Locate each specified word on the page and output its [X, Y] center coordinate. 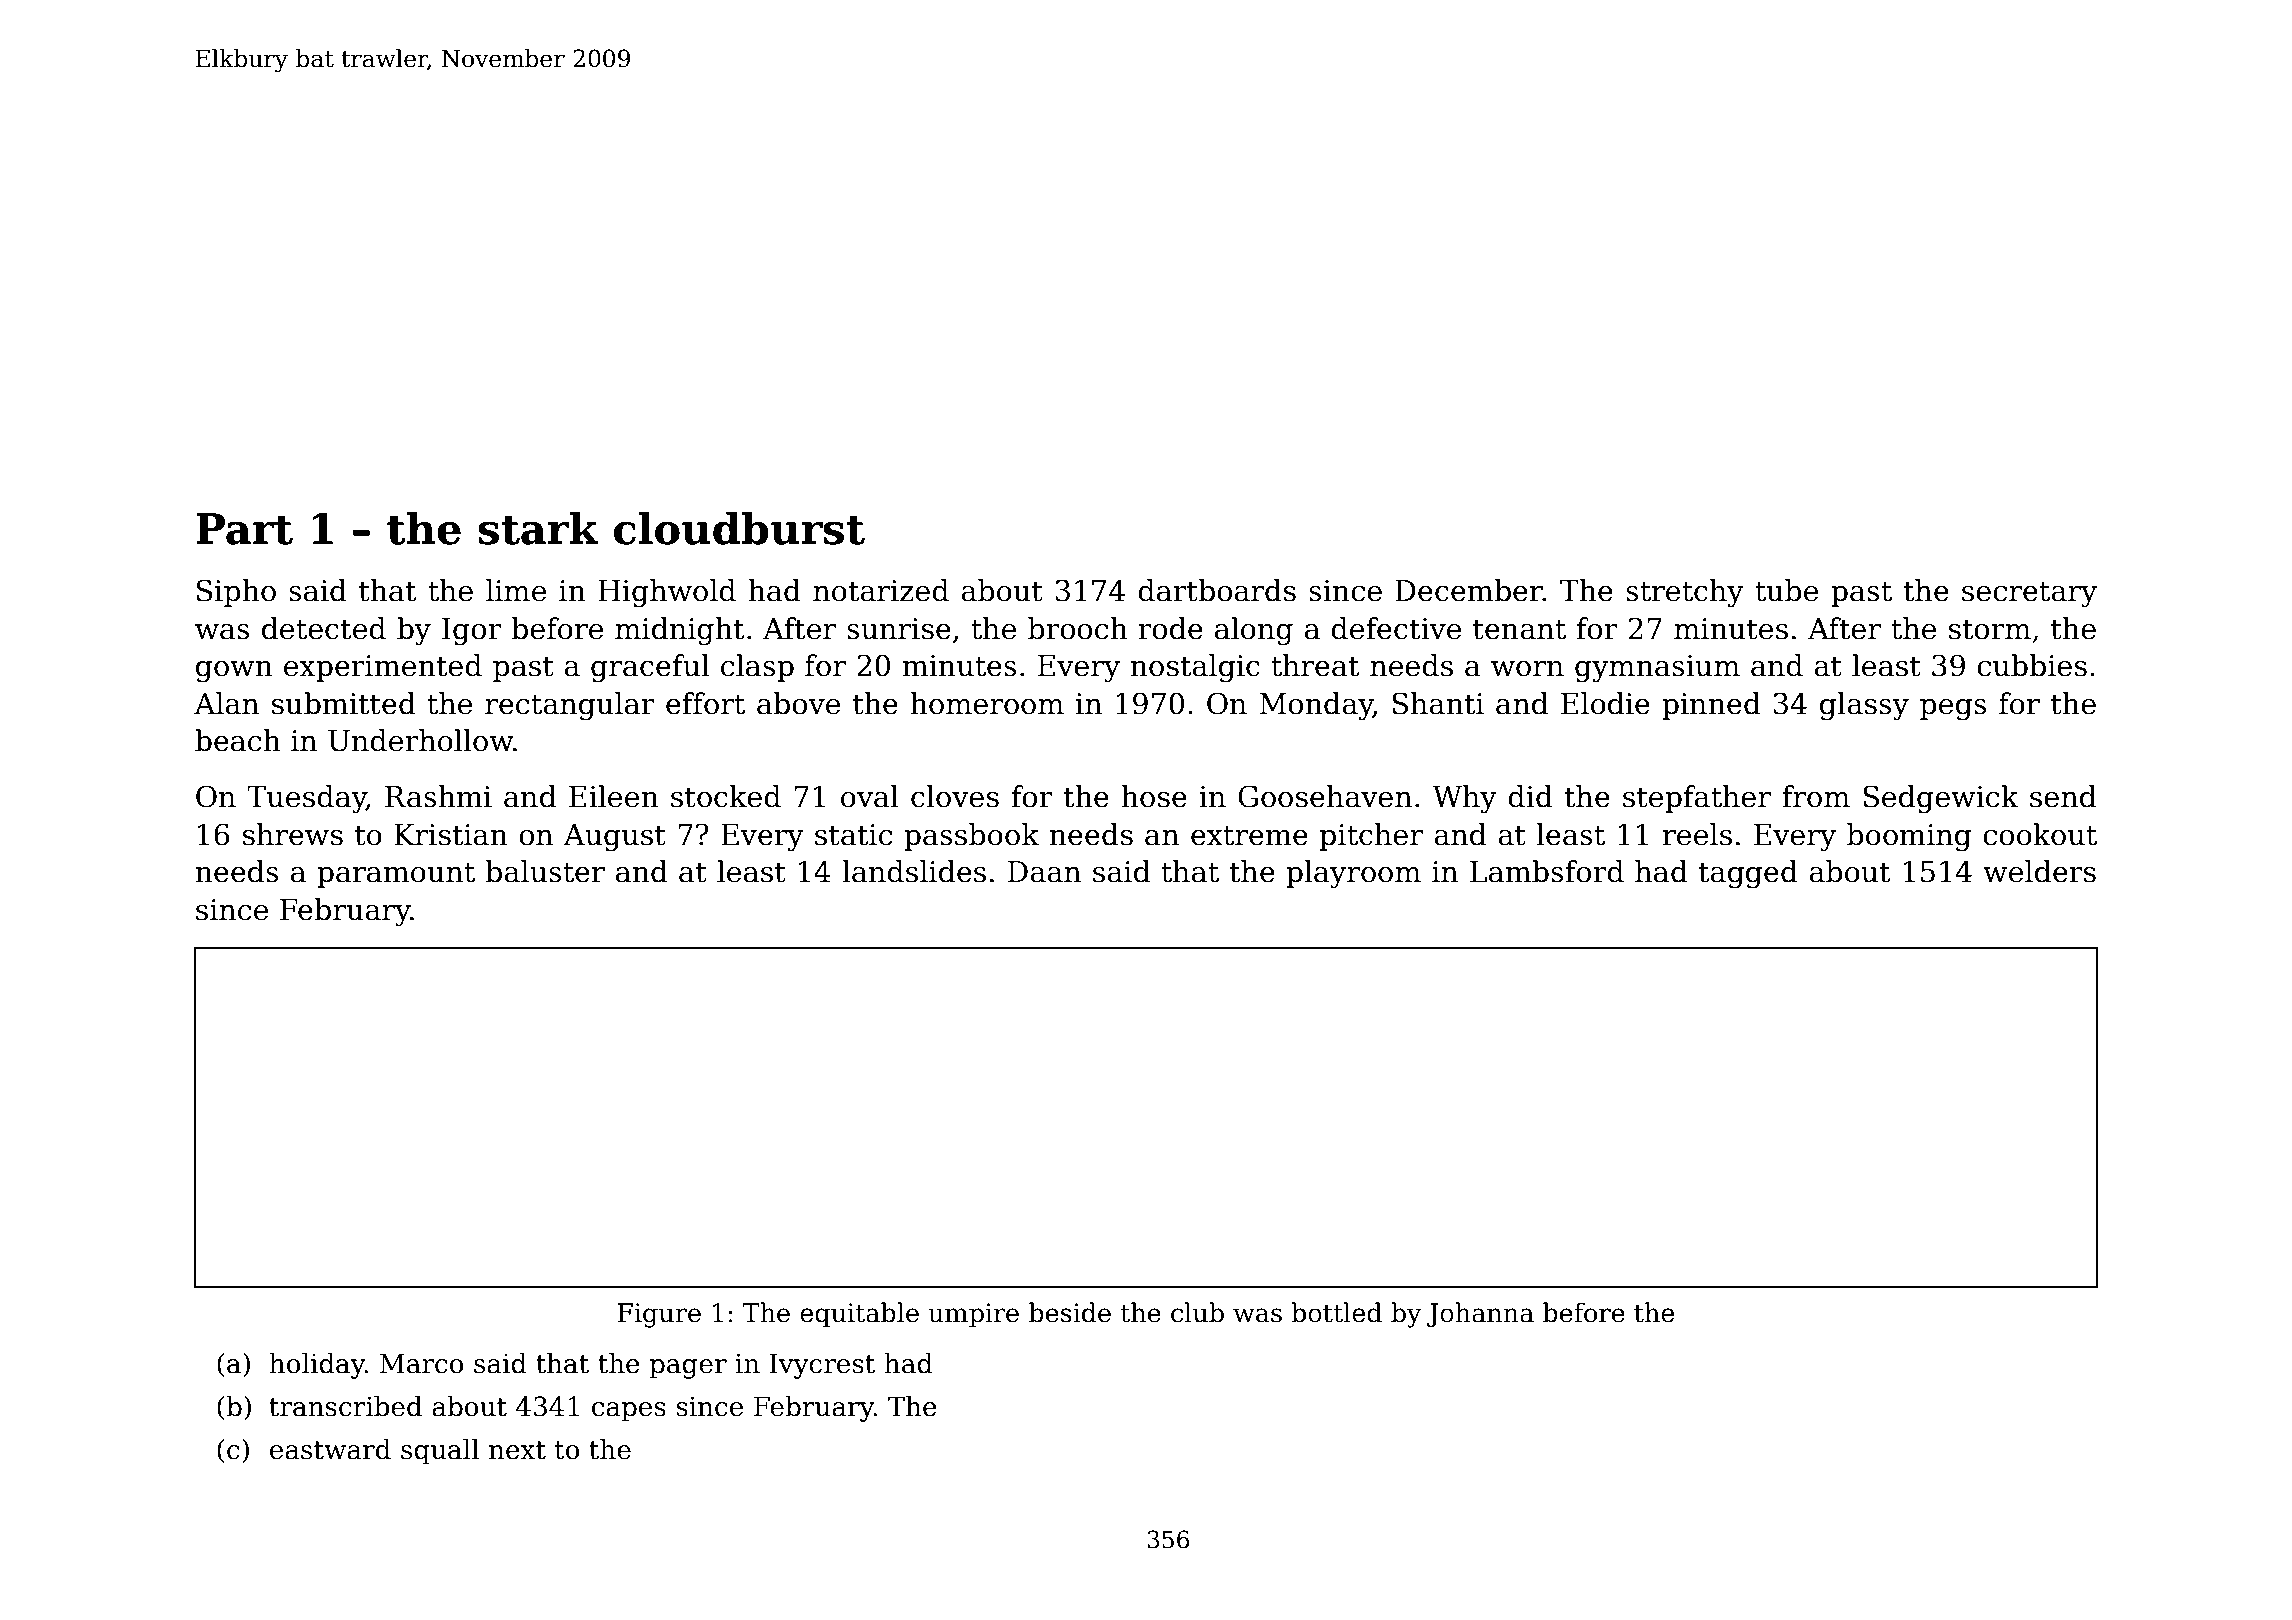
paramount [396, 875]
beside [1070, 1312]
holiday [317, 1366]
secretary [2029, 595]
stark [538, 528]
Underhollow [420, 740]
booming [1909, 837]
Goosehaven [1325, 796]
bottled [1336, 1312]
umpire [973, 1315]
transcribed [345, 1406]
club [1197, 1312]
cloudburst [739, 528]
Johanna [1480, 1314]
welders [2039, 871]
